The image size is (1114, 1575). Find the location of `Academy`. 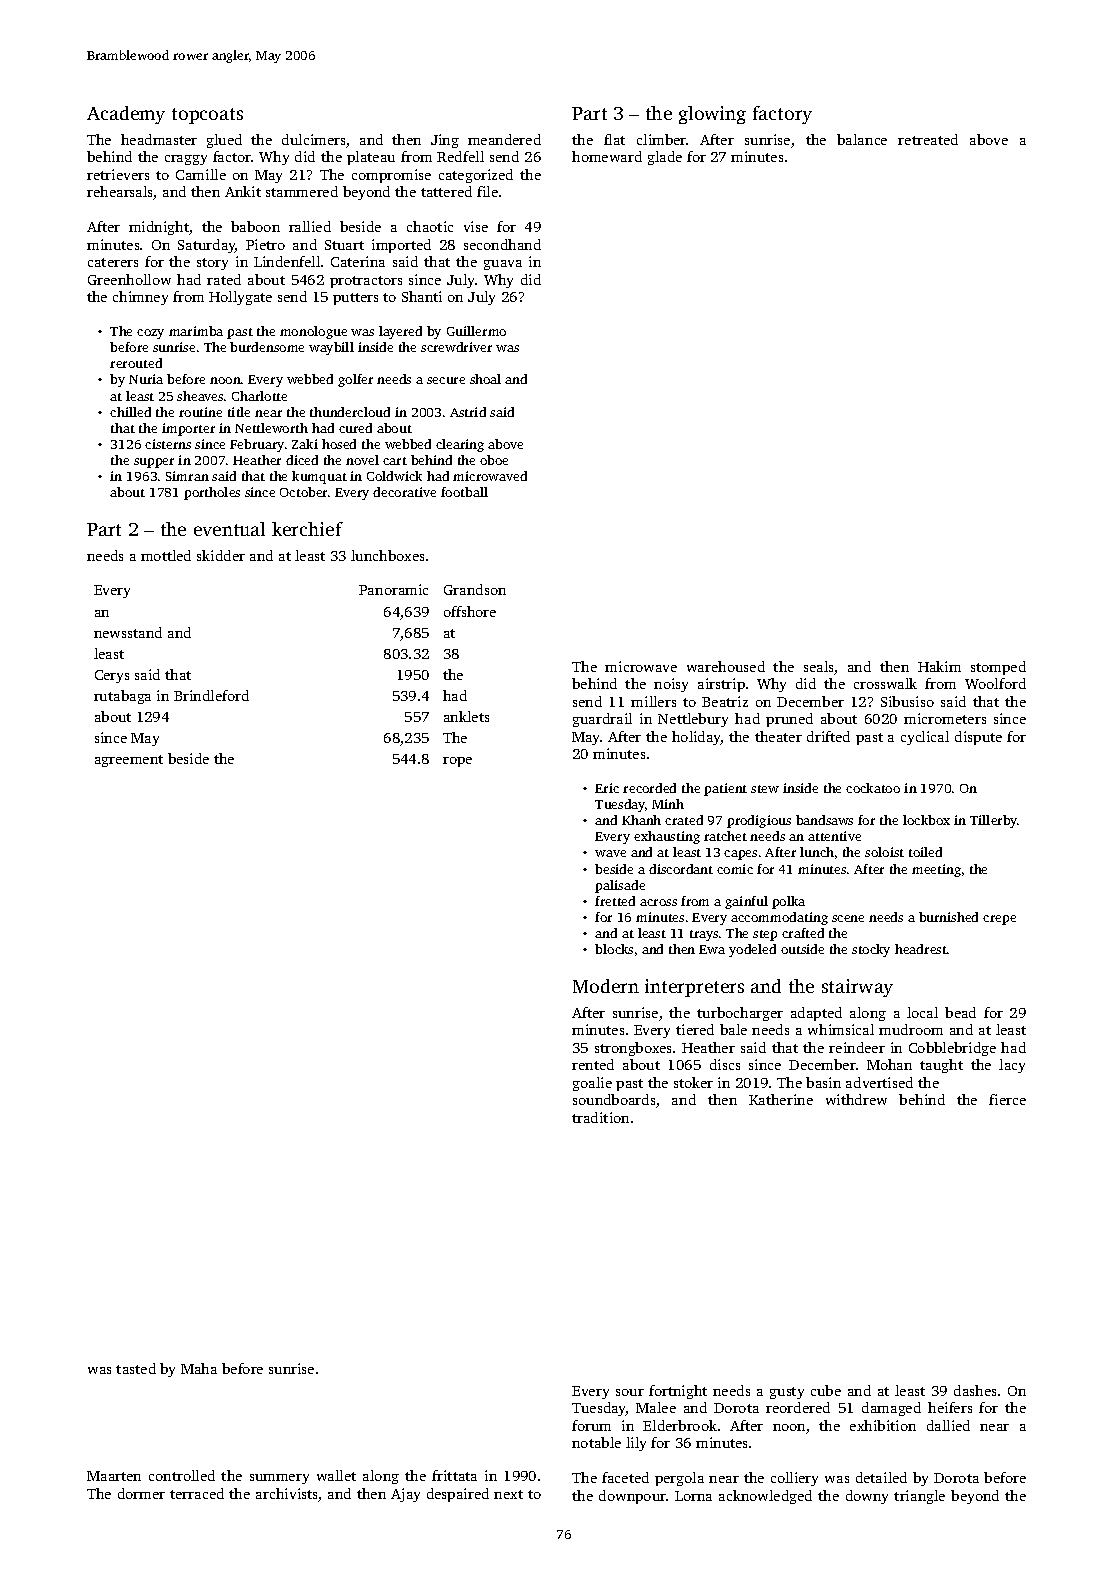

Academy is located at coordinates (126, 115).
